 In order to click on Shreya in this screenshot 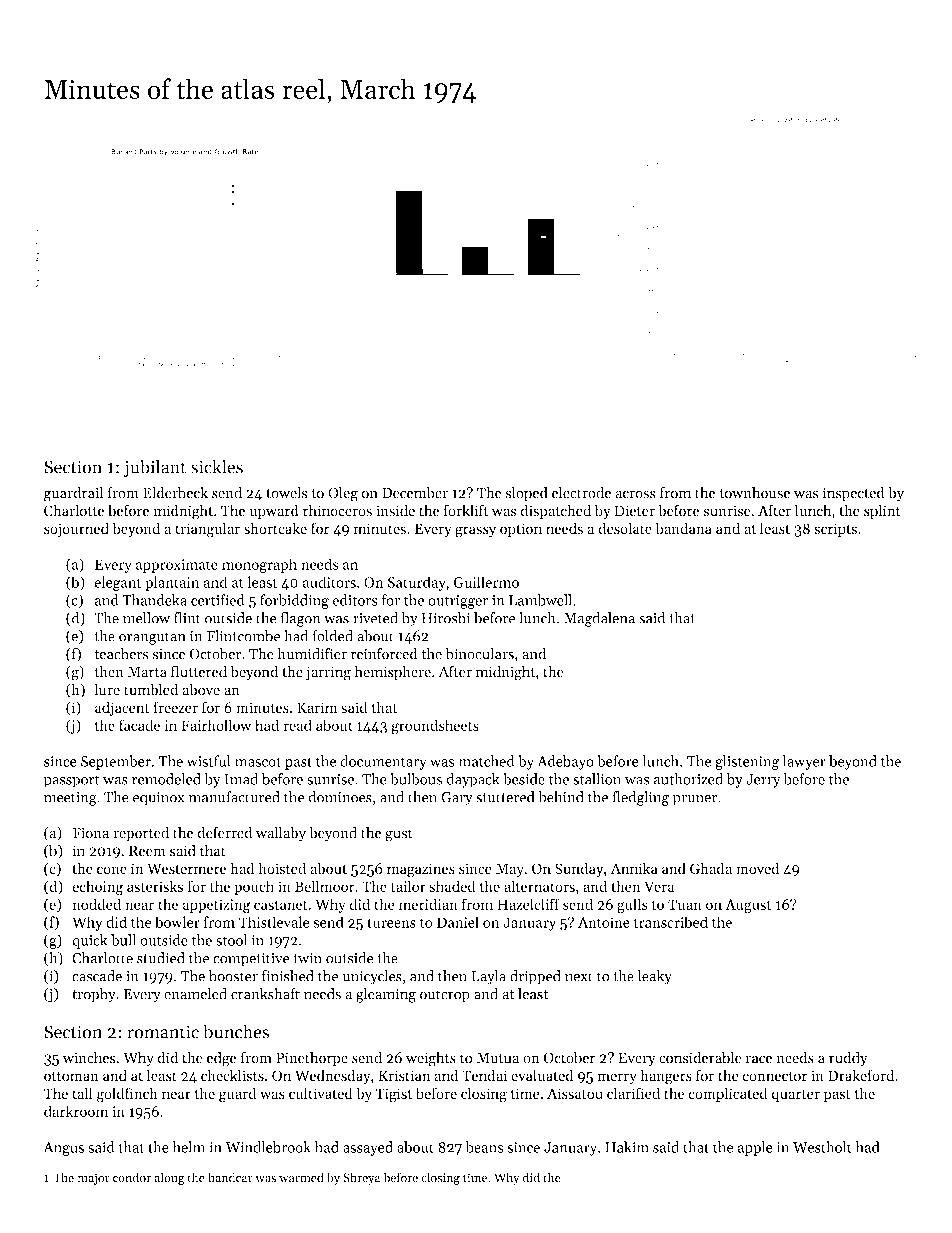, I will do `click(361, 1178)`.
